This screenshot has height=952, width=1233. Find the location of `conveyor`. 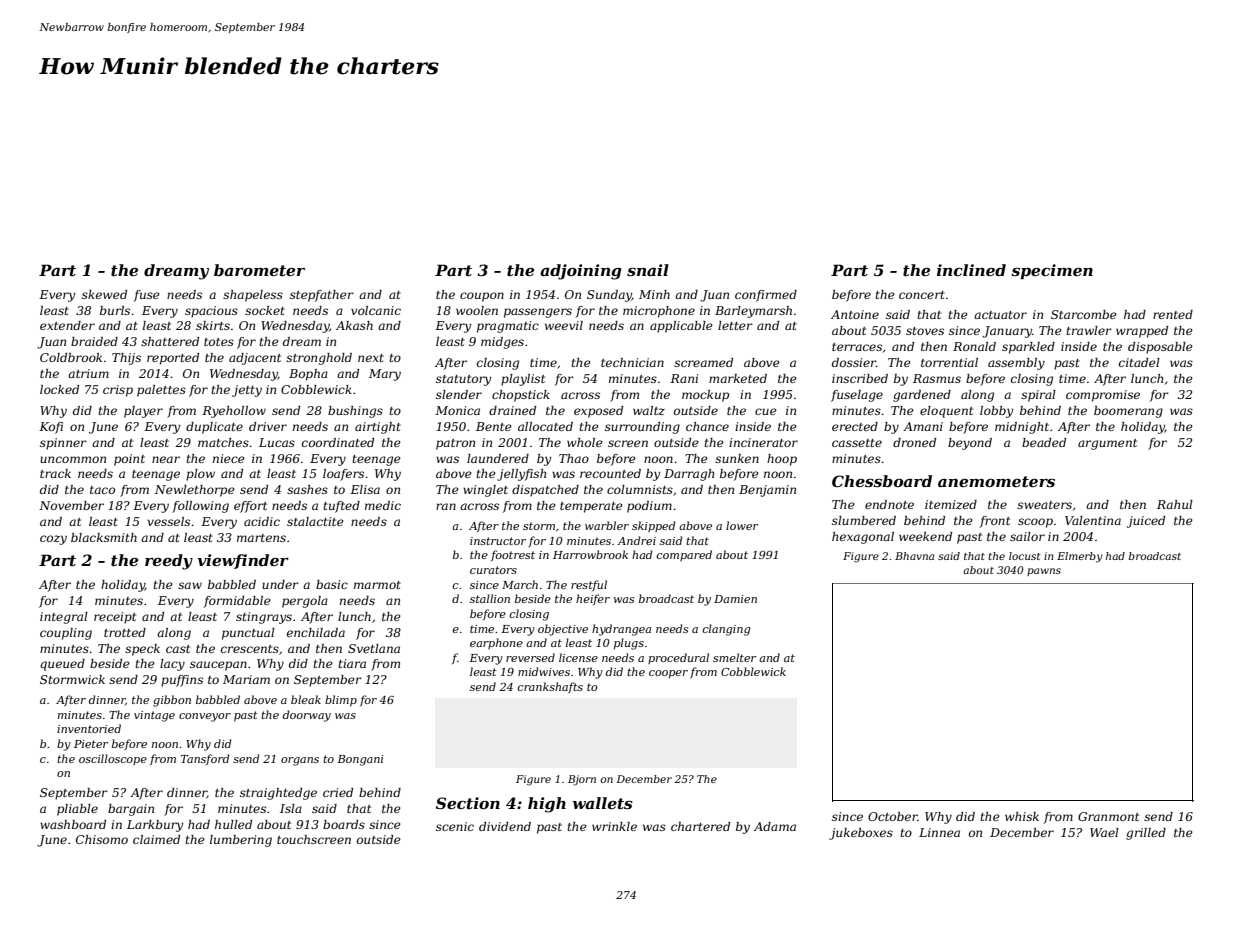

conveyor is located at coordinates (205, 717).
